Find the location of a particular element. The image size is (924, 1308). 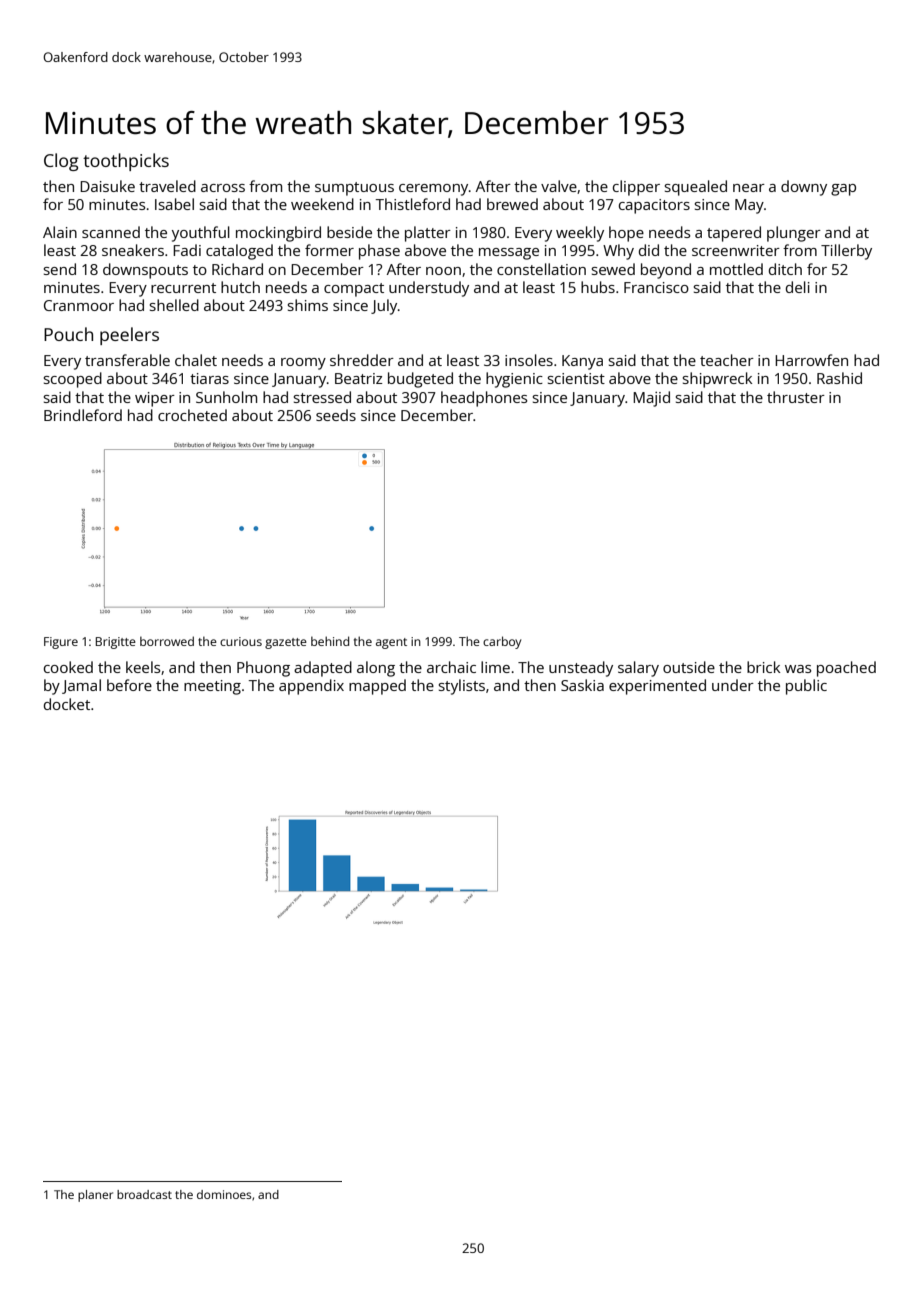

toothpicks is located at coordinates (126, 162).
